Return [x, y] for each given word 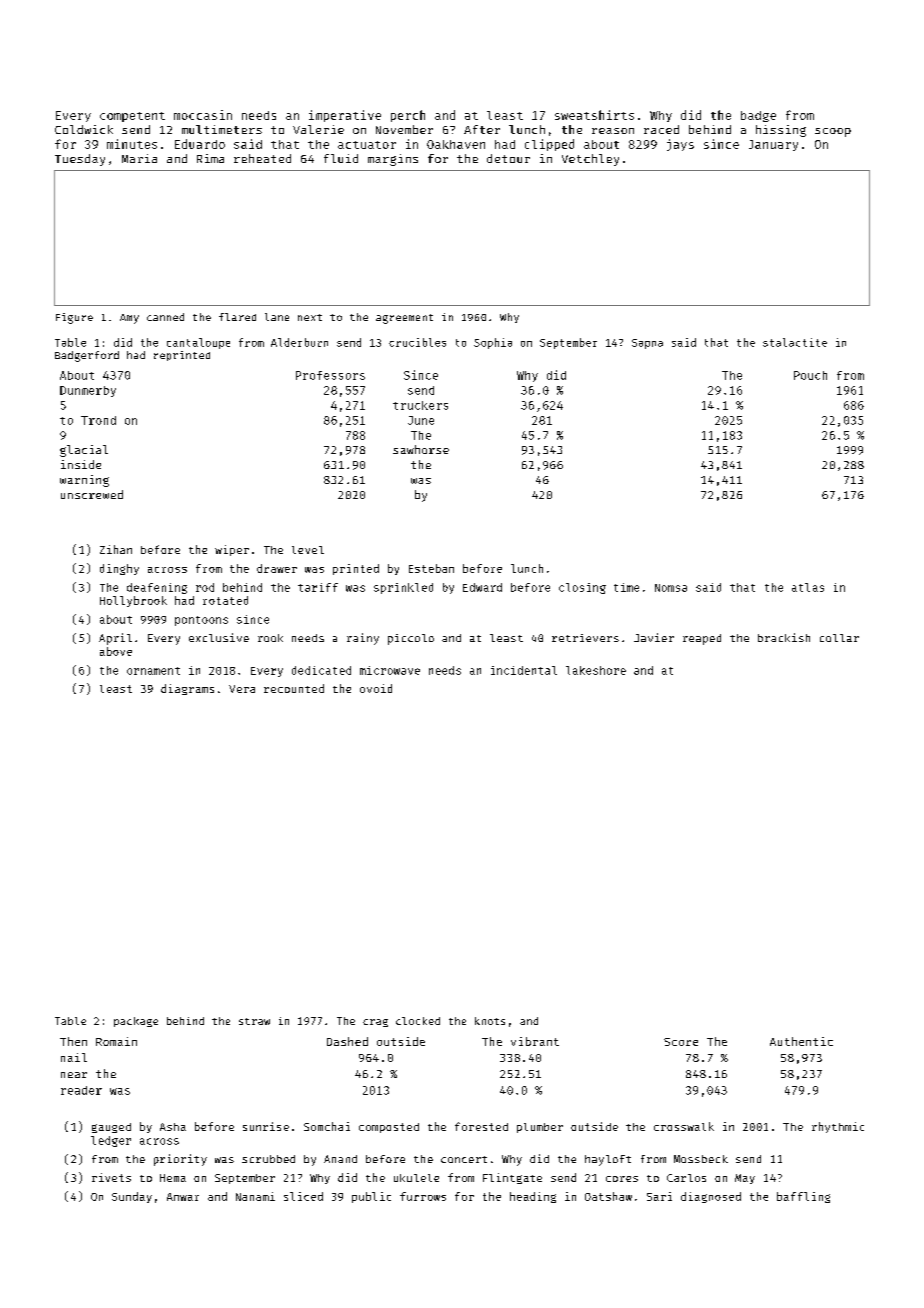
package [136, 1022]
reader [81, 1090]
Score [681, 1042]
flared [237, 317]
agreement [404, 319]
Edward [482, 587]
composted [389, 1128]
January [773, 145]
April [115, 639]
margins [393, 160]
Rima [210, 158]
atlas [808, 587]
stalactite [795, 342]
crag [375, 1023]
